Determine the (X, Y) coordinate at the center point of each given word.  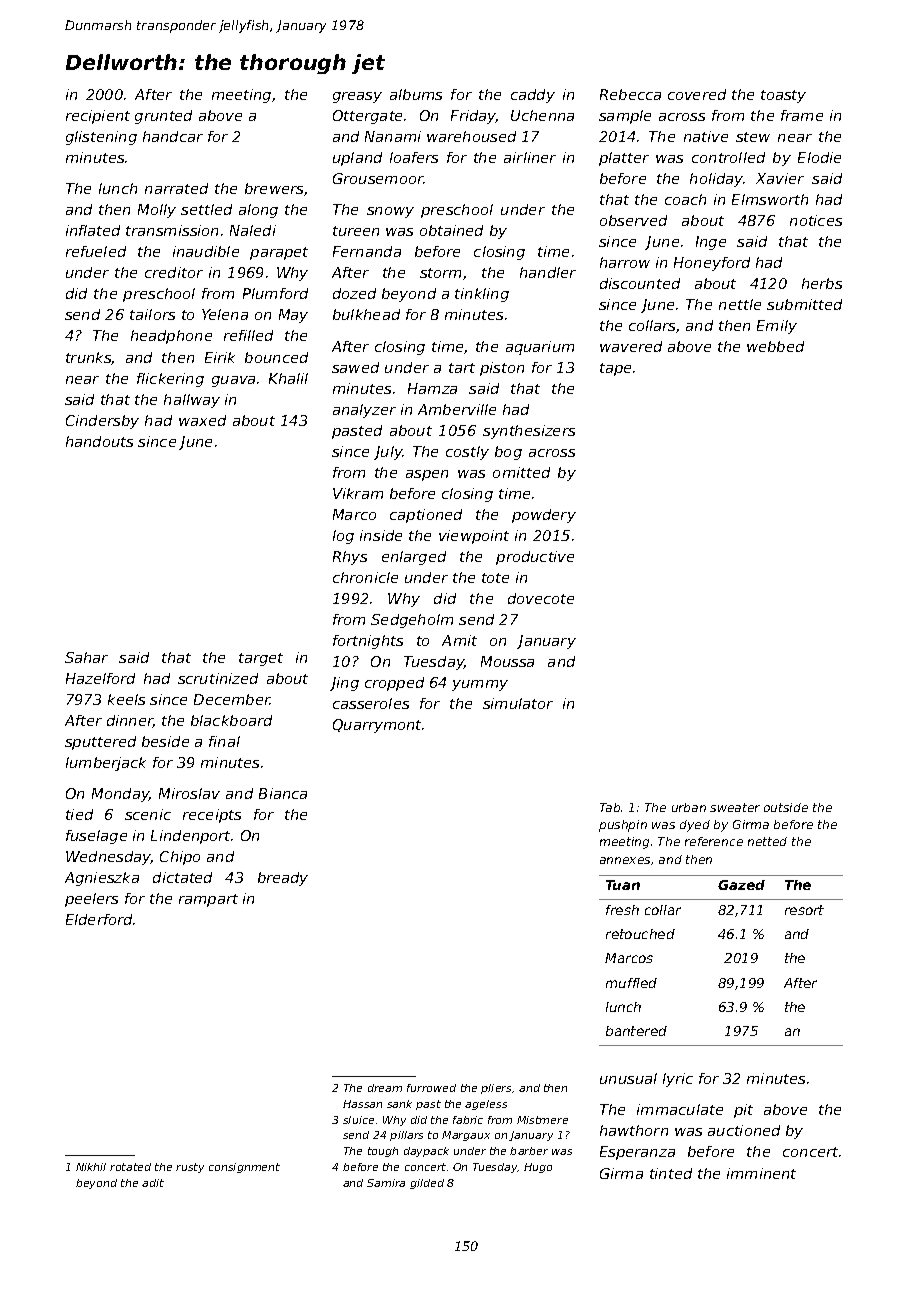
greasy (357, 97)
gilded (427, 1184)
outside (786, 807)
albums (416, 94)
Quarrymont (377, 726)
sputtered (100, 743)
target (261, 659)
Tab (610, 807)
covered (697, 94)
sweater (735, 807)
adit (153, 1183)
